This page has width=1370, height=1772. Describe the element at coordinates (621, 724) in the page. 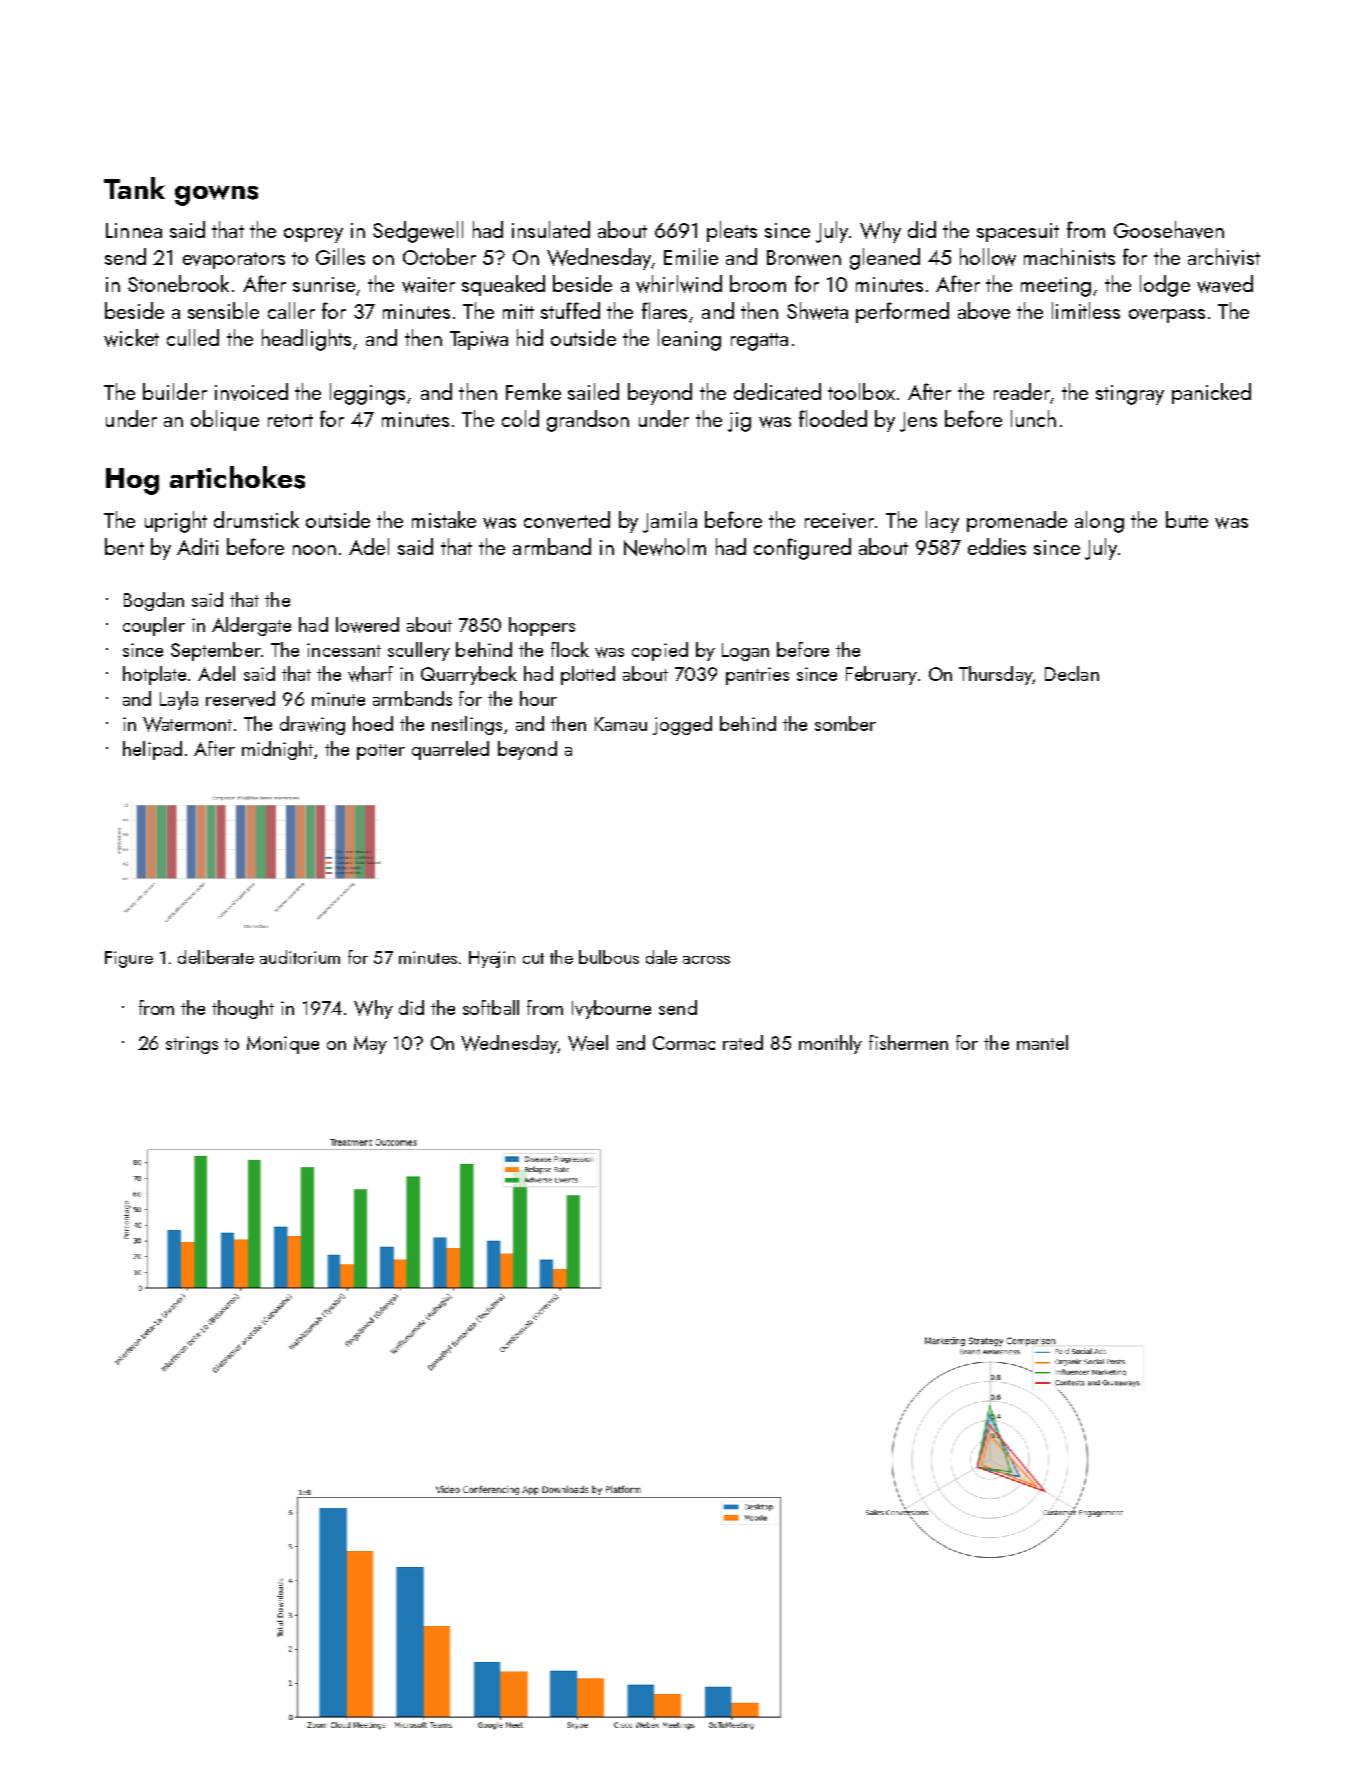

I see `Kamau` at that location.
